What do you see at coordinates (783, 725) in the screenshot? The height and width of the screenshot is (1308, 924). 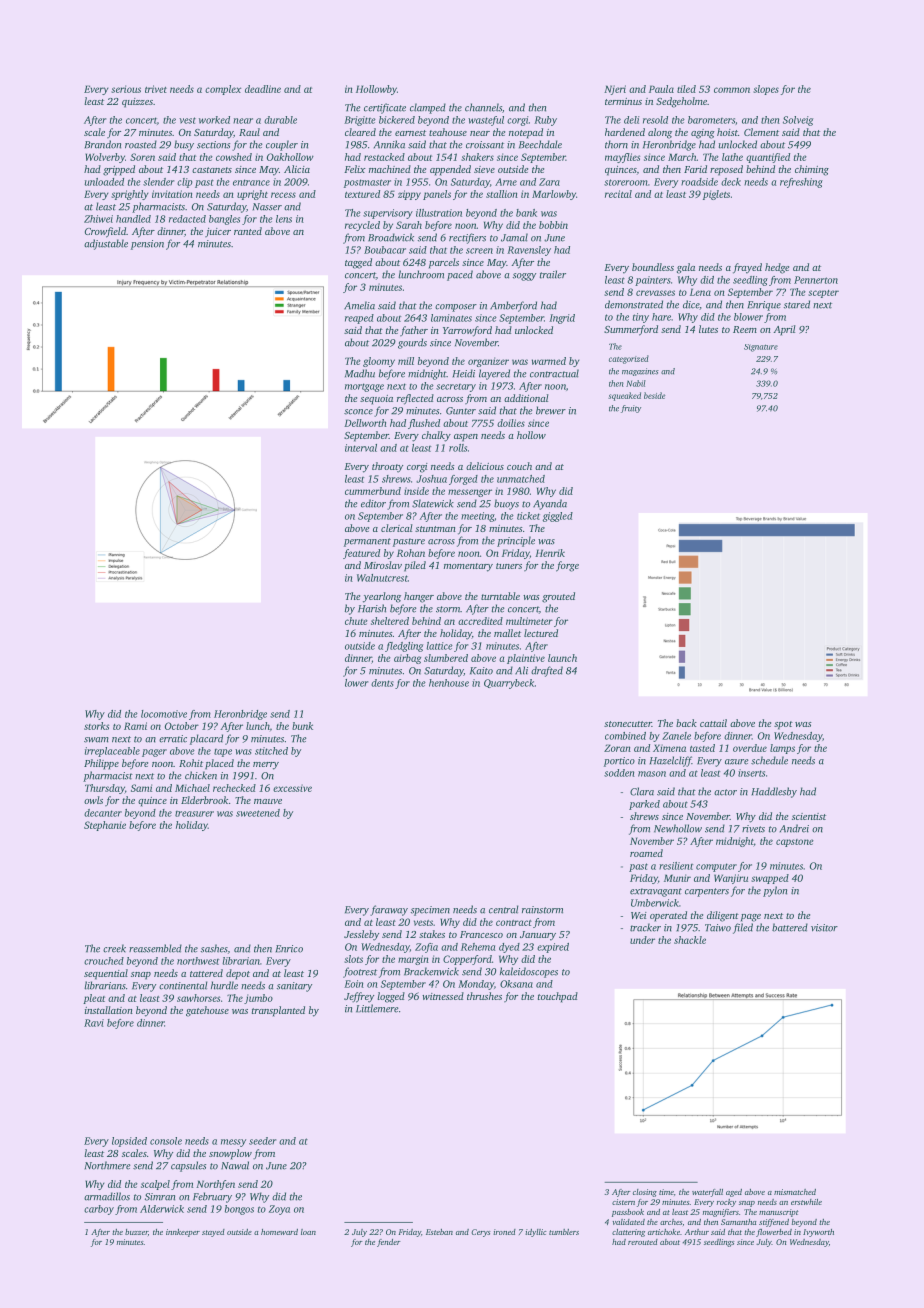 I see `spot` at bounding box center [783, 725].
